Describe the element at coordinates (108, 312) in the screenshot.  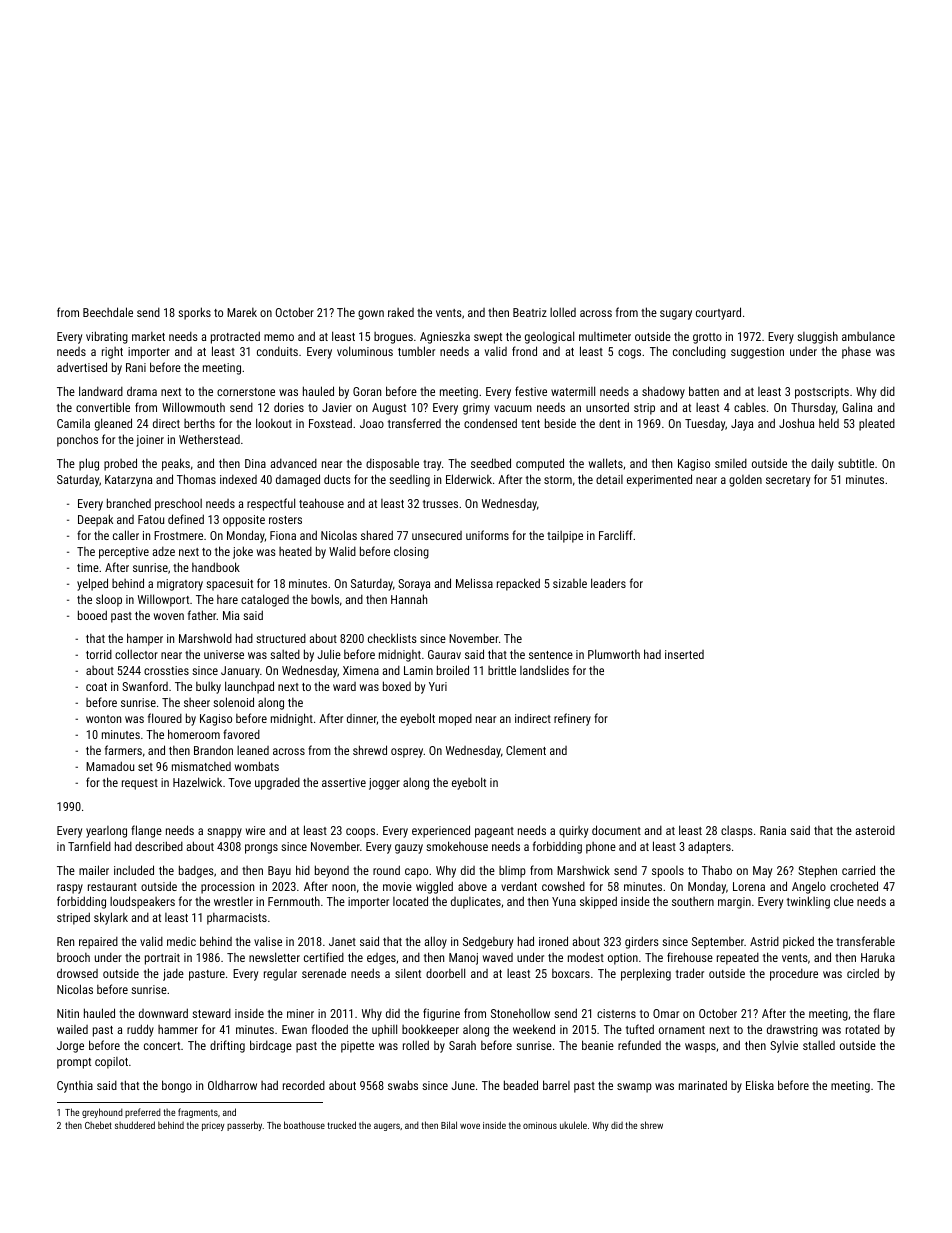
I see `Beechdale` at that location.
